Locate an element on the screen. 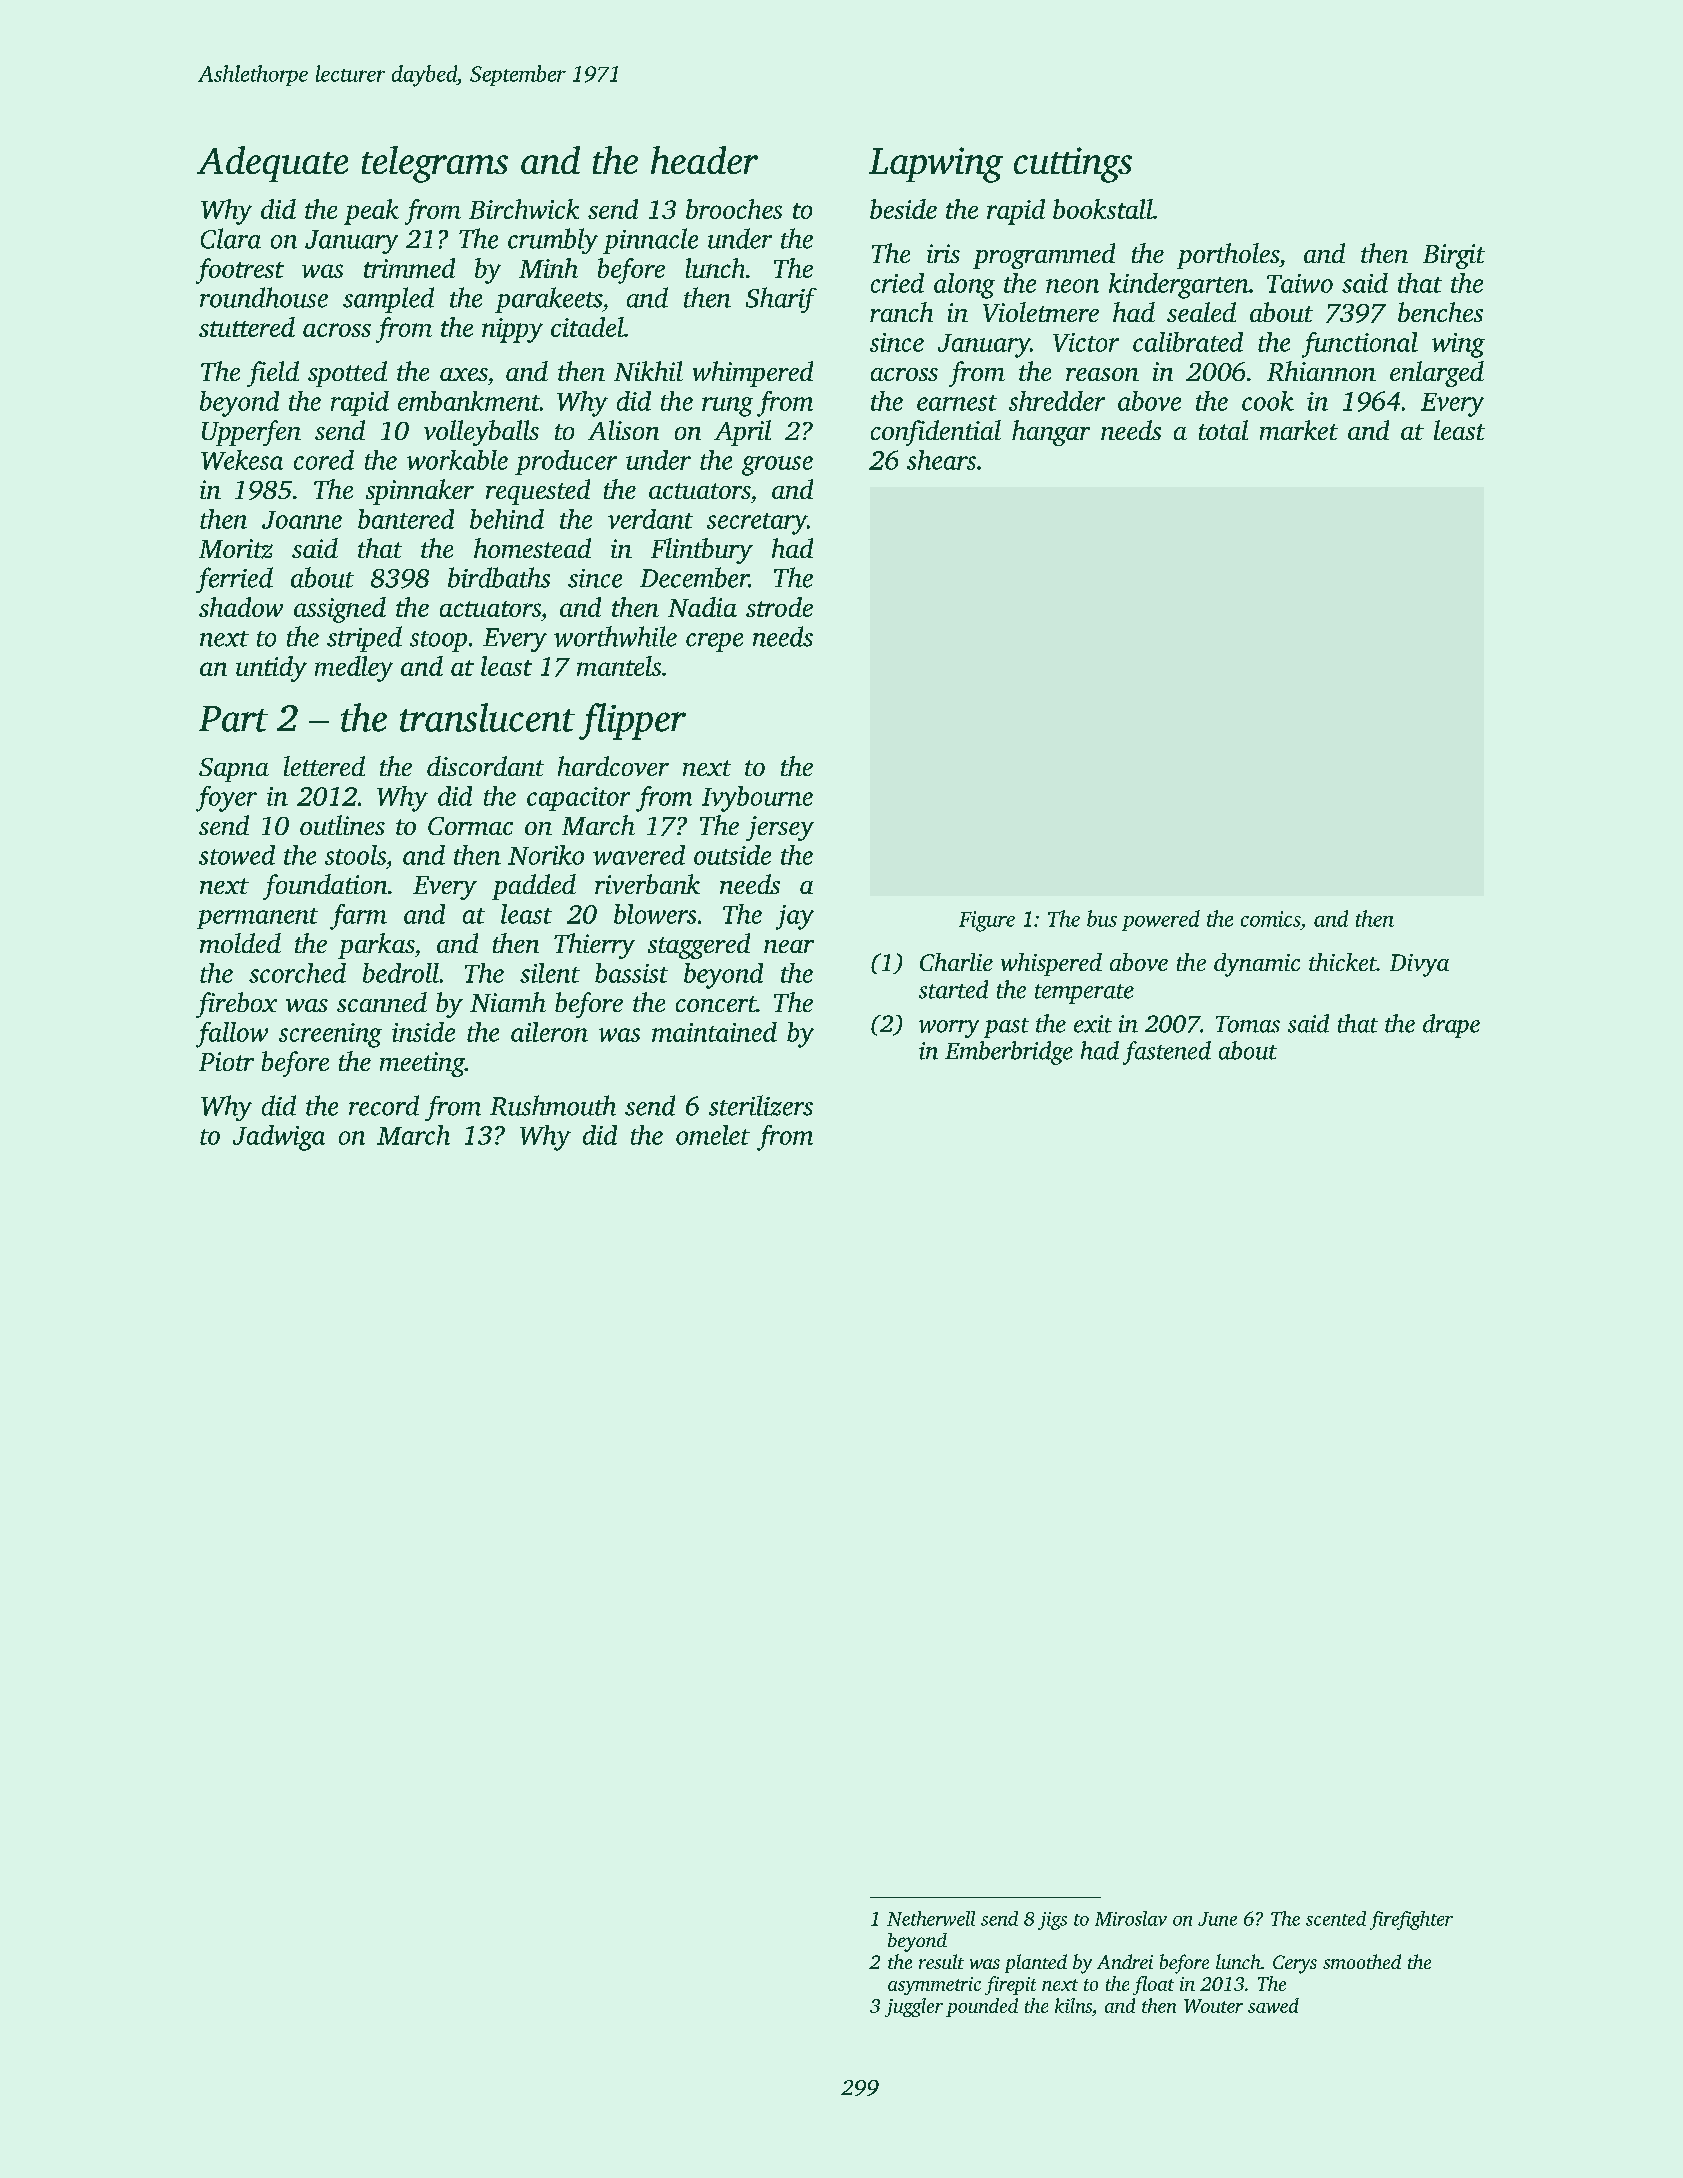  fastened is located at coordinates (1167, 1053).
